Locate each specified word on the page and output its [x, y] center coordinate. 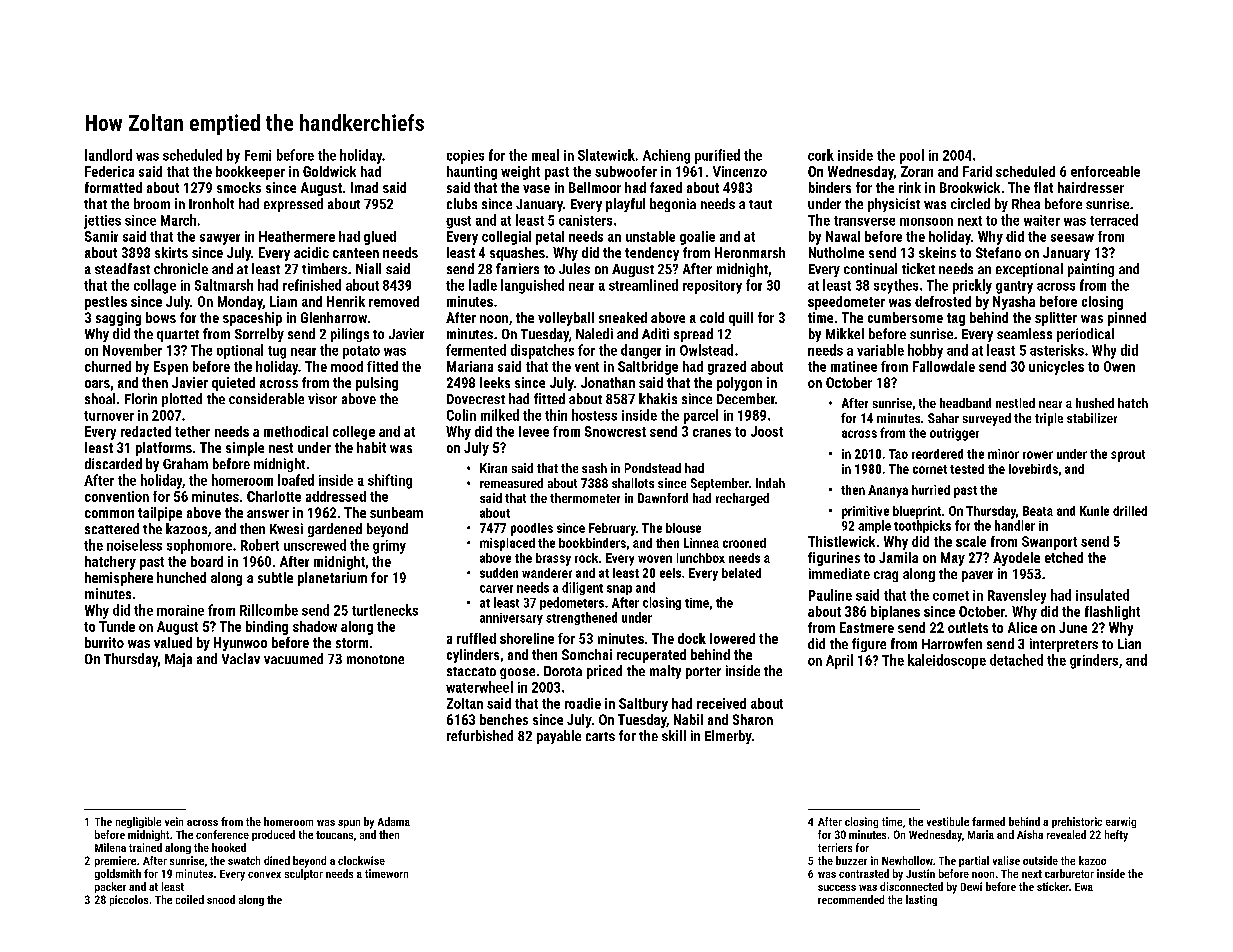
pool [912, 156]
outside [1040, 860]
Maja [178, 660]
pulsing [377, 384]
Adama [394, 821]
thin [556, 415]
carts [600, 736]
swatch [244, 860]
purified [717, 156]
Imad [364, 187]
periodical [1085, 335]
